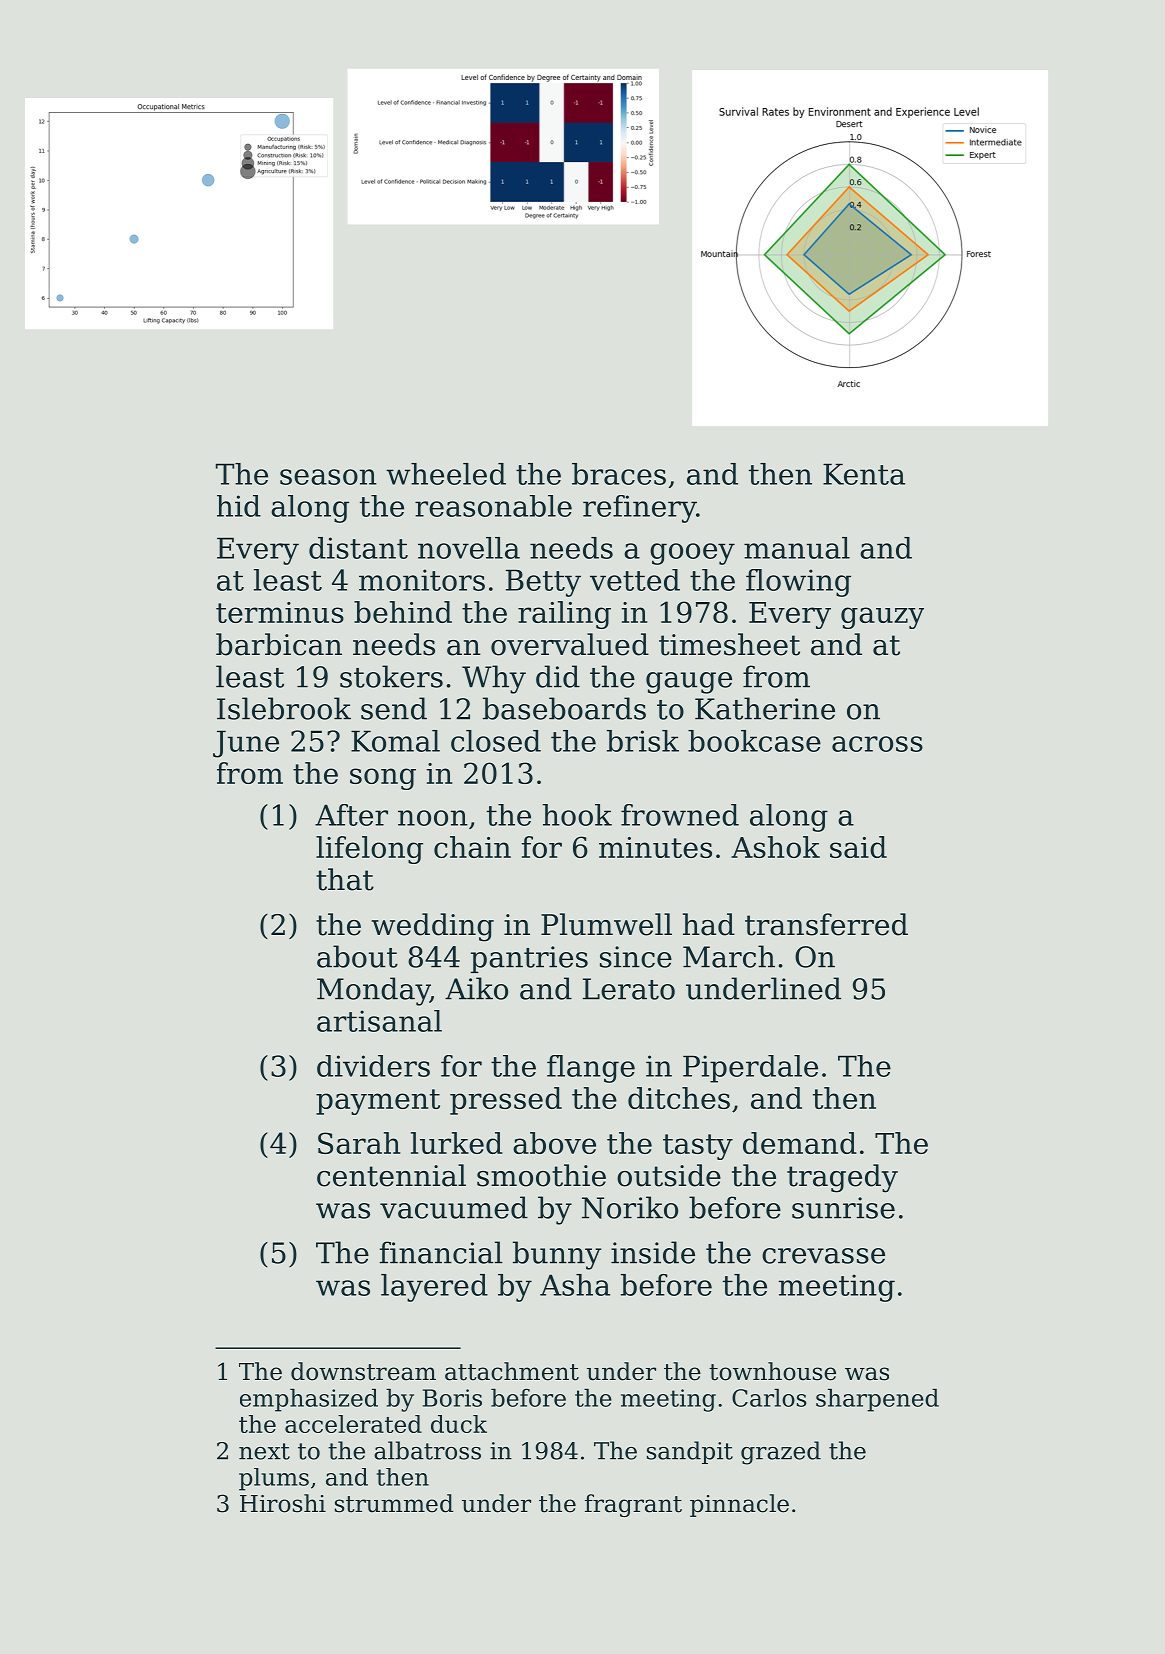 The width and height of the document is (1165, 1654). Describe the element at coordinates (446, 474) in the document. I see `wheeled` at that location.
